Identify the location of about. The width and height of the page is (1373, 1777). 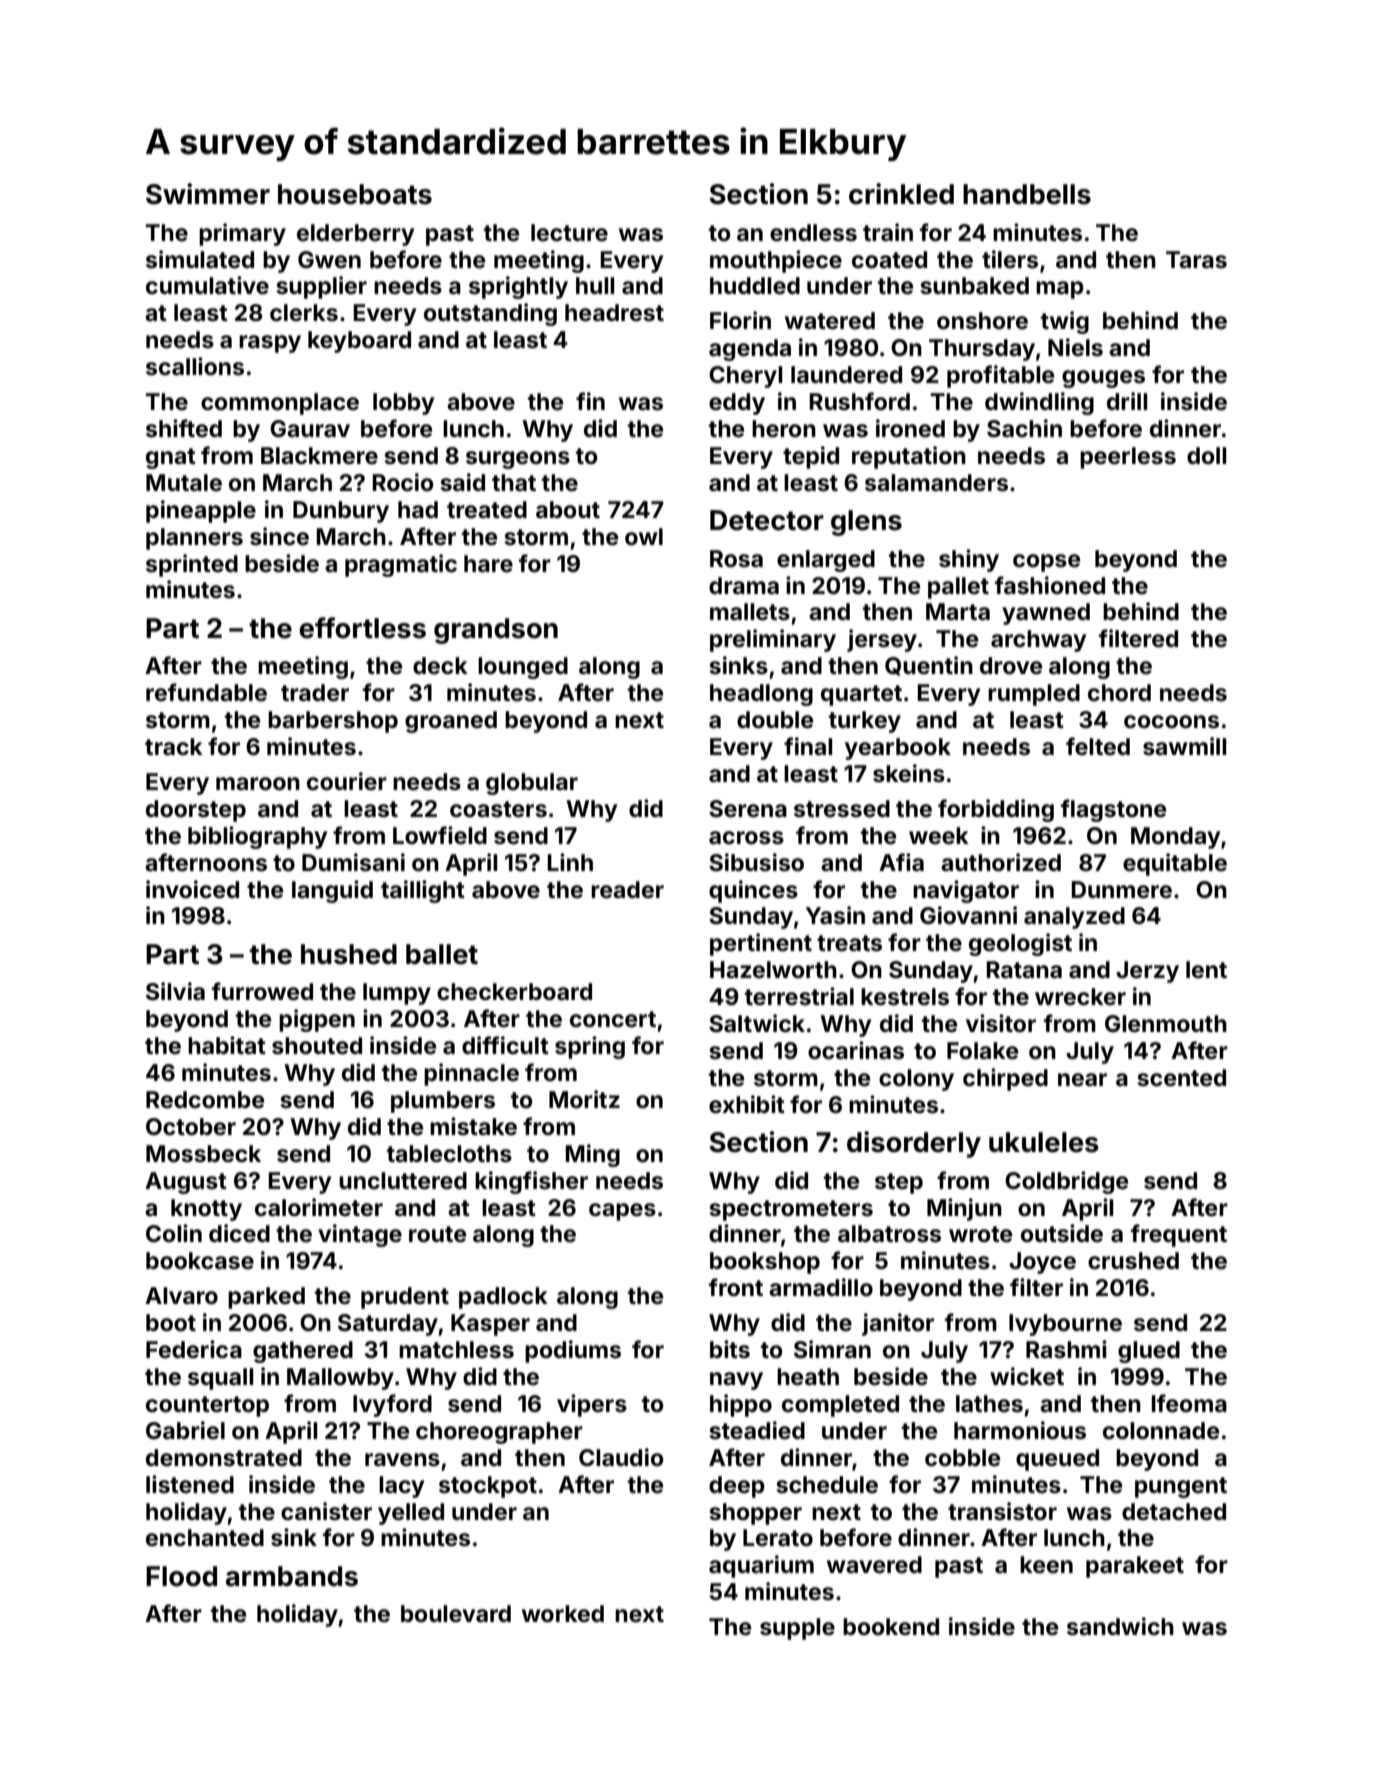
(568, 509).
